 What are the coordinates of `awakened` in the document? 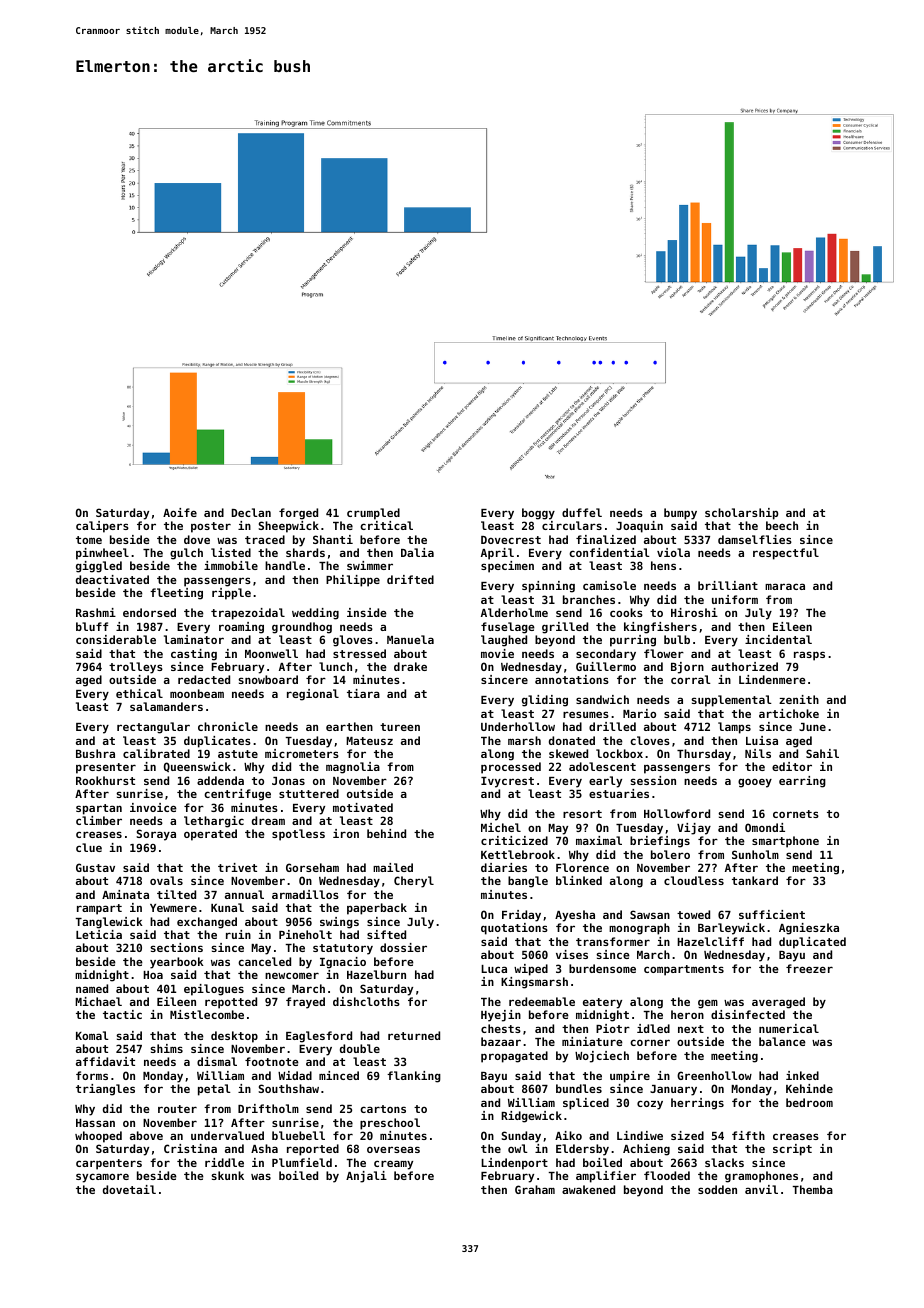 It's located at (588, 1189).
